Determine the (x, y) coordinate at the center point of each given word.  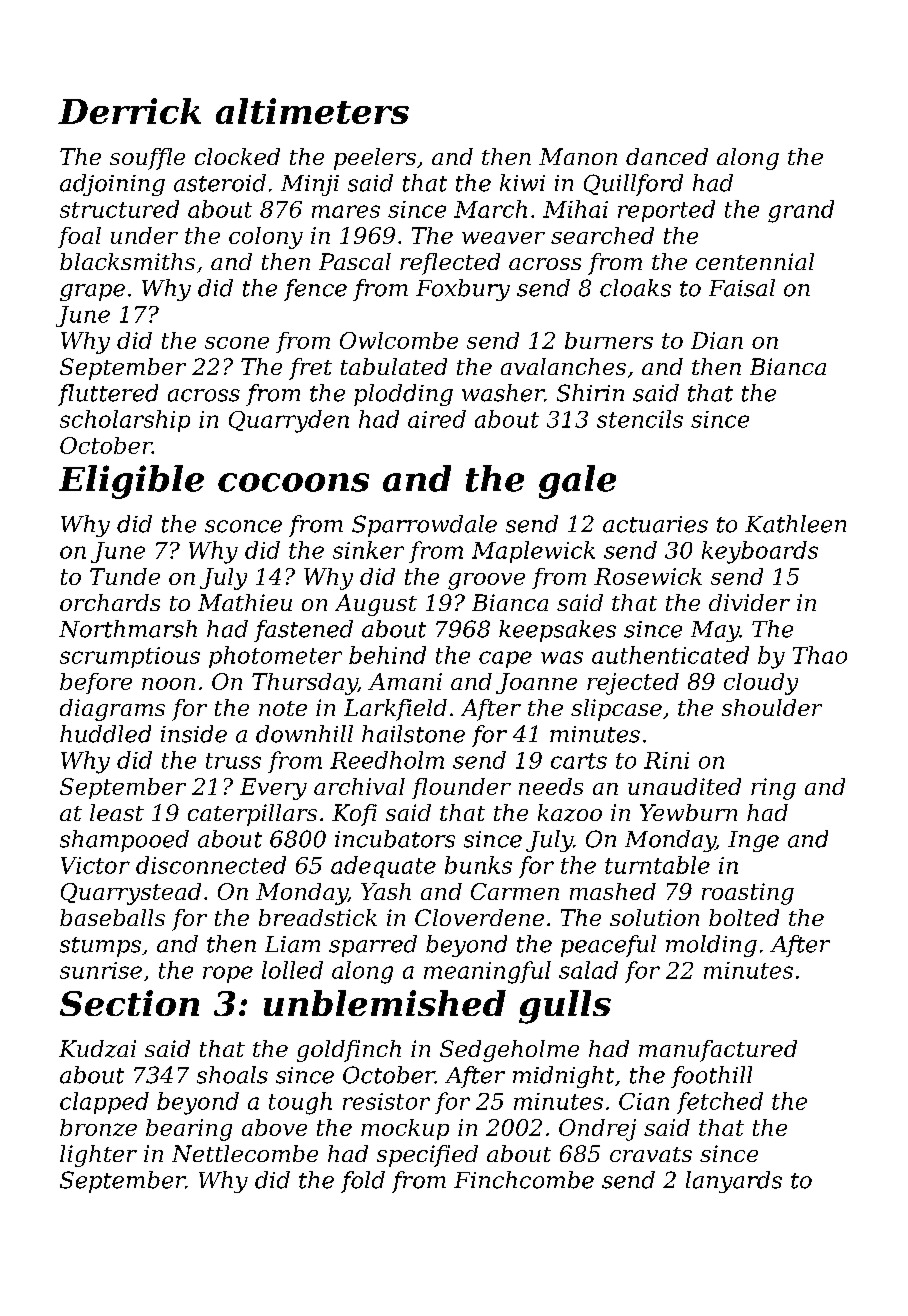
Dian (717, 340)
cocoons (293, 482)
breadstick (318, 917)
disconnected (211, 865)
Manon (578, 156)
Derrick (129, 111)
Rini (666, 760)
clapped (104, 1103)
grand (801, 211)
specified (427, 1156)
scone (237, 343)
